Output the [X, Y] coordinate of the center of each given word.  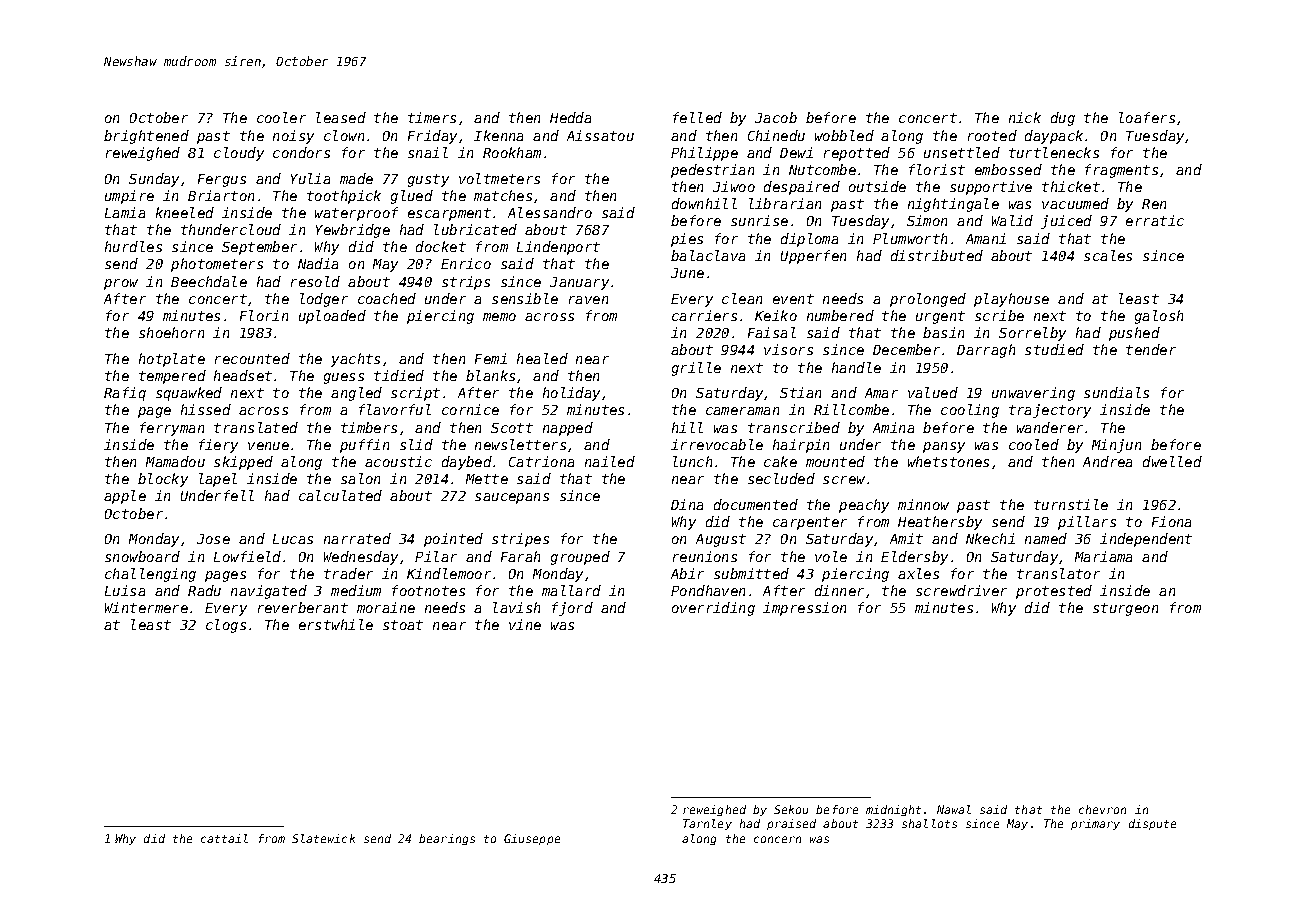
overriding [713, 609]
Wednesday [361, 558]
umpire [129, 197]
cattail [224, 838]
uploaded [332, 317]
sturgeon [1125, 609]
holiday [571, 394]
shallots [929, 823]
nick [1025, 117]
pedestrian [712, 171]
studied [1054, 349]
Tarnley [707, 824]
